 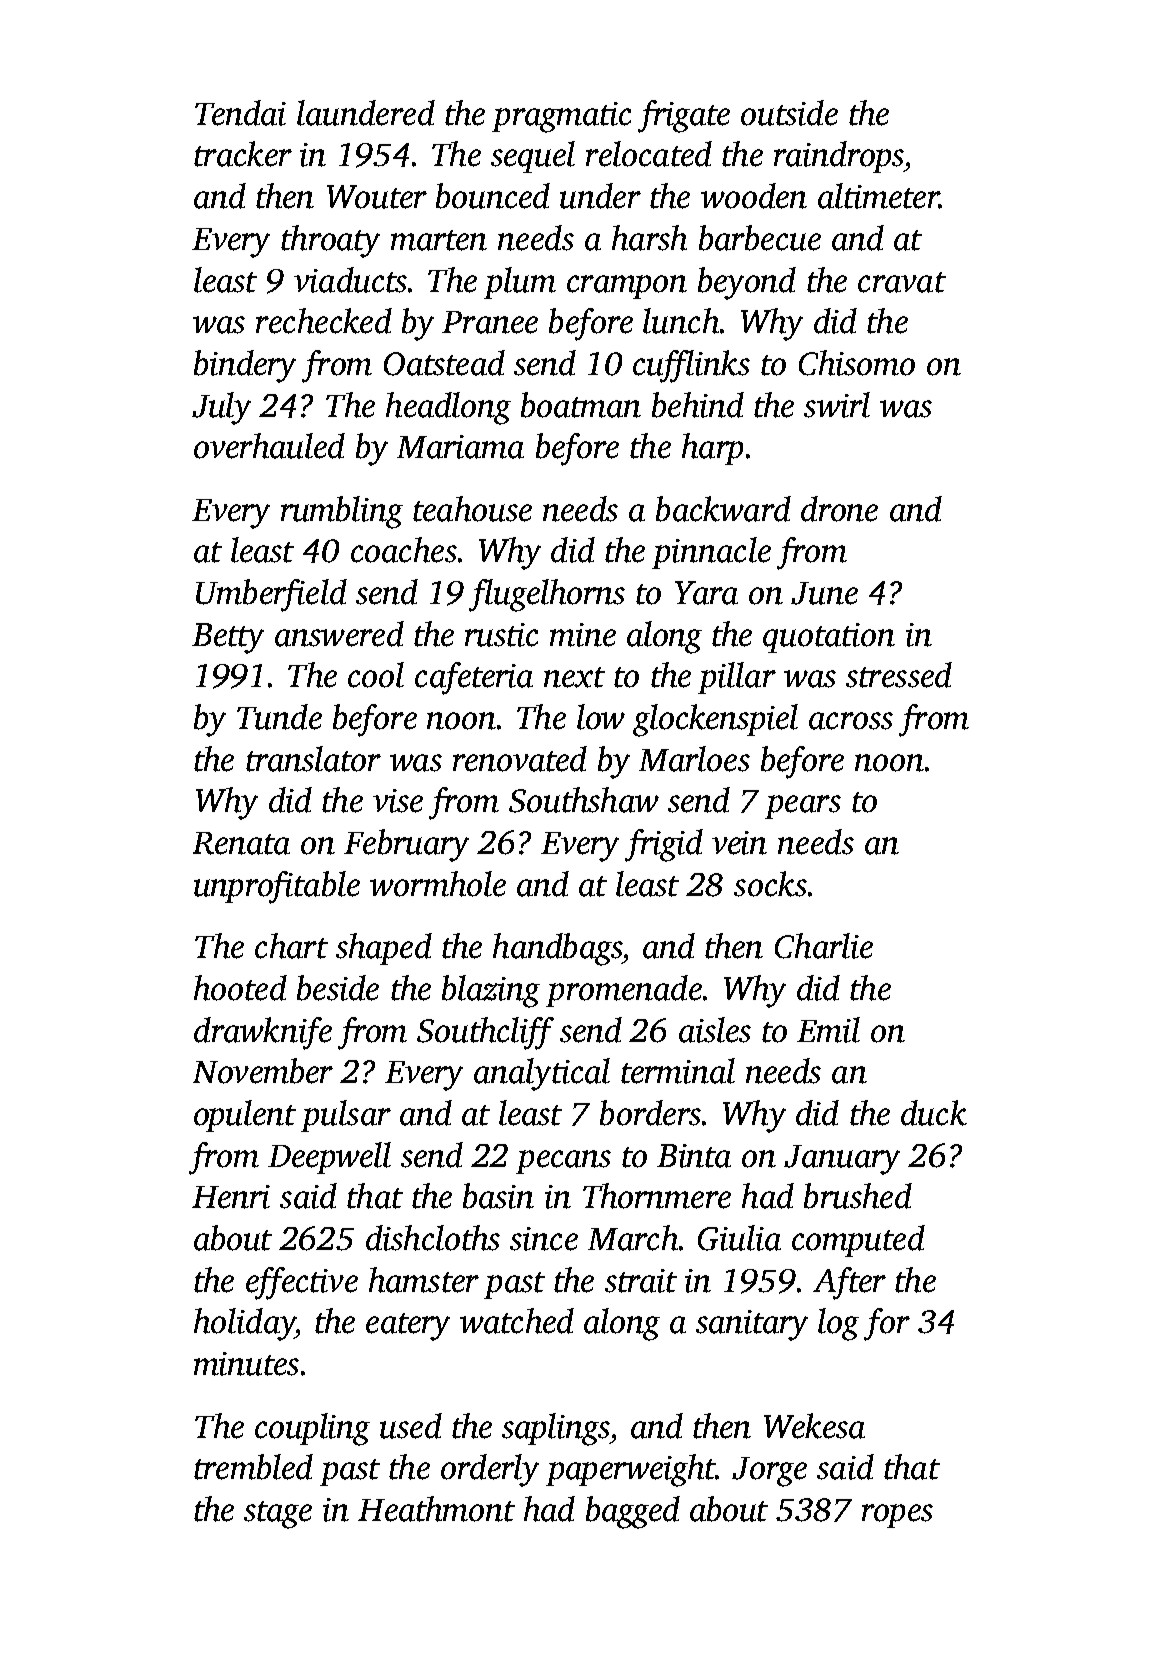 I want to click on boatman, so click(x=581, y=405).
